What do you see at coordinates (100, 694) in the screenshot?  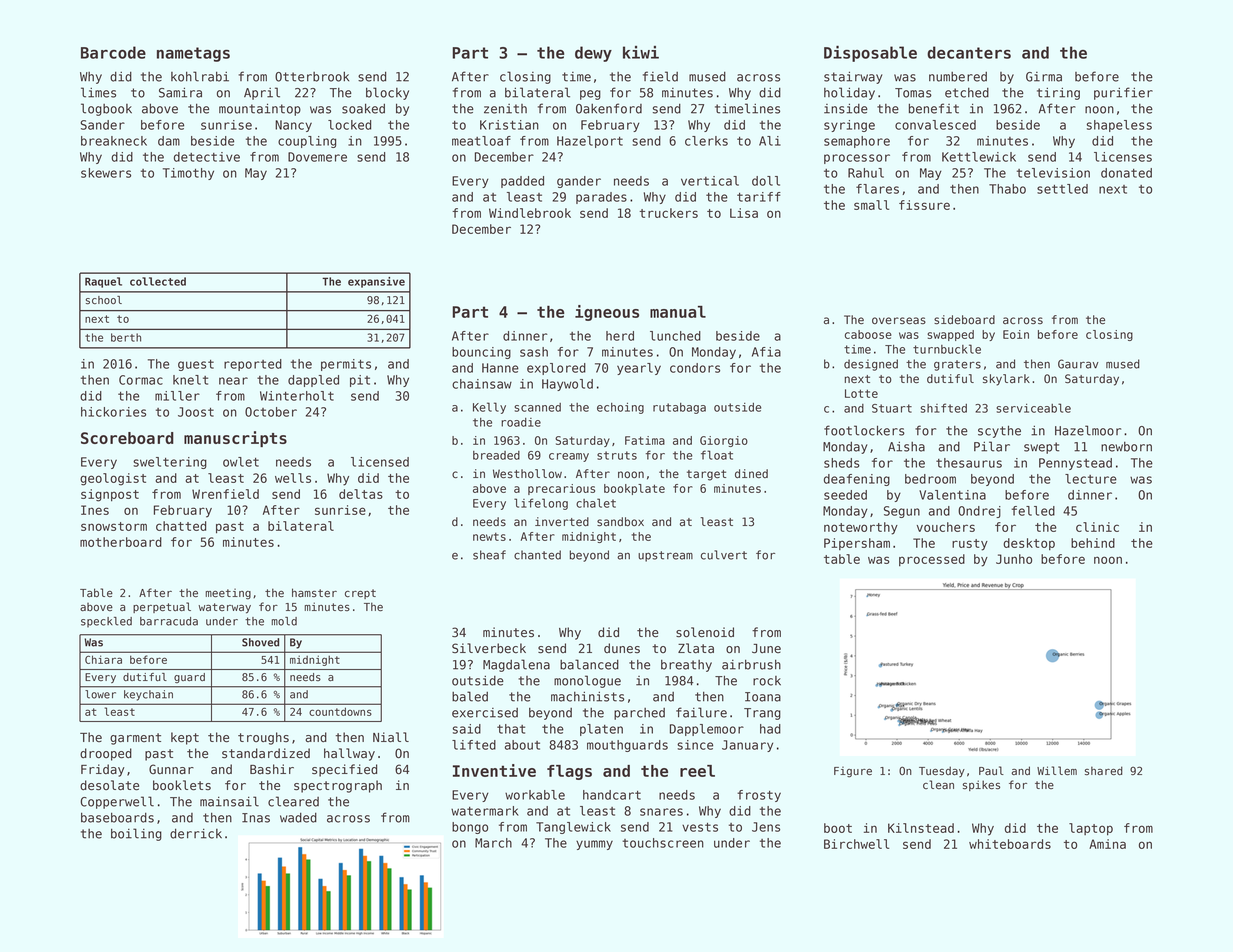 I see `lower` at bounding box center [100, 694].
